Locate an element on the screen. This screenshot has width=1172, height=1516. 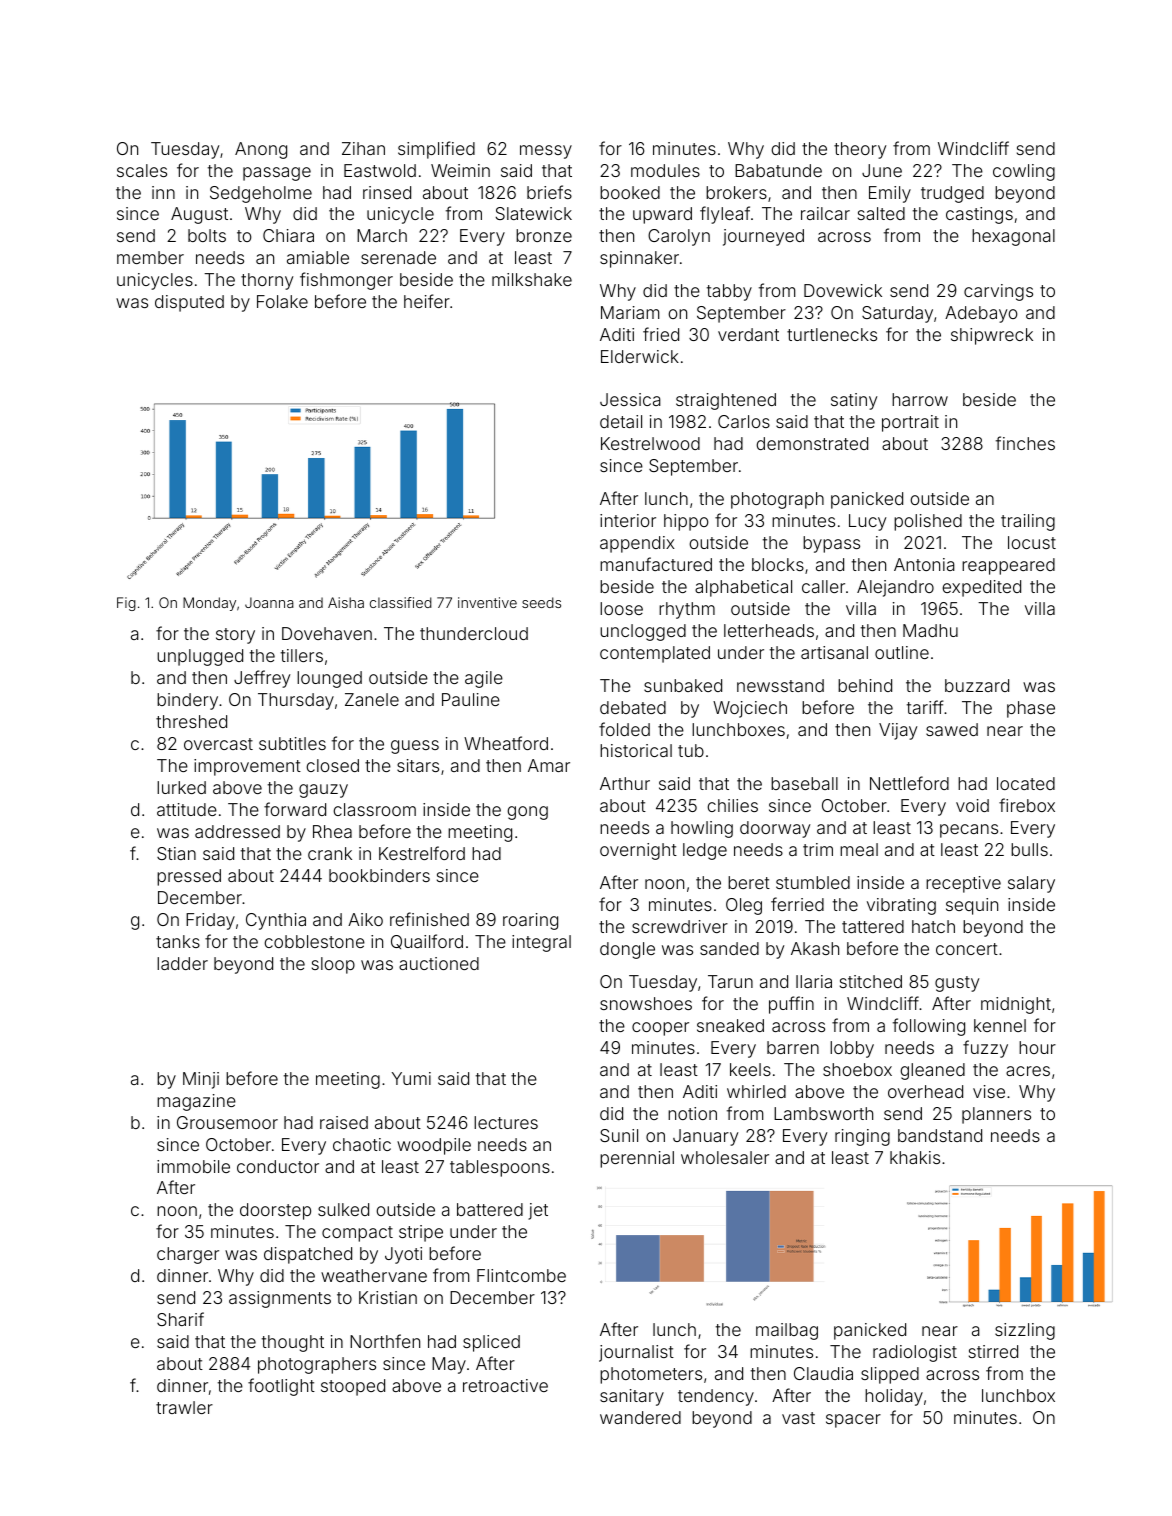
behind is located at coordinates (865, 685).
